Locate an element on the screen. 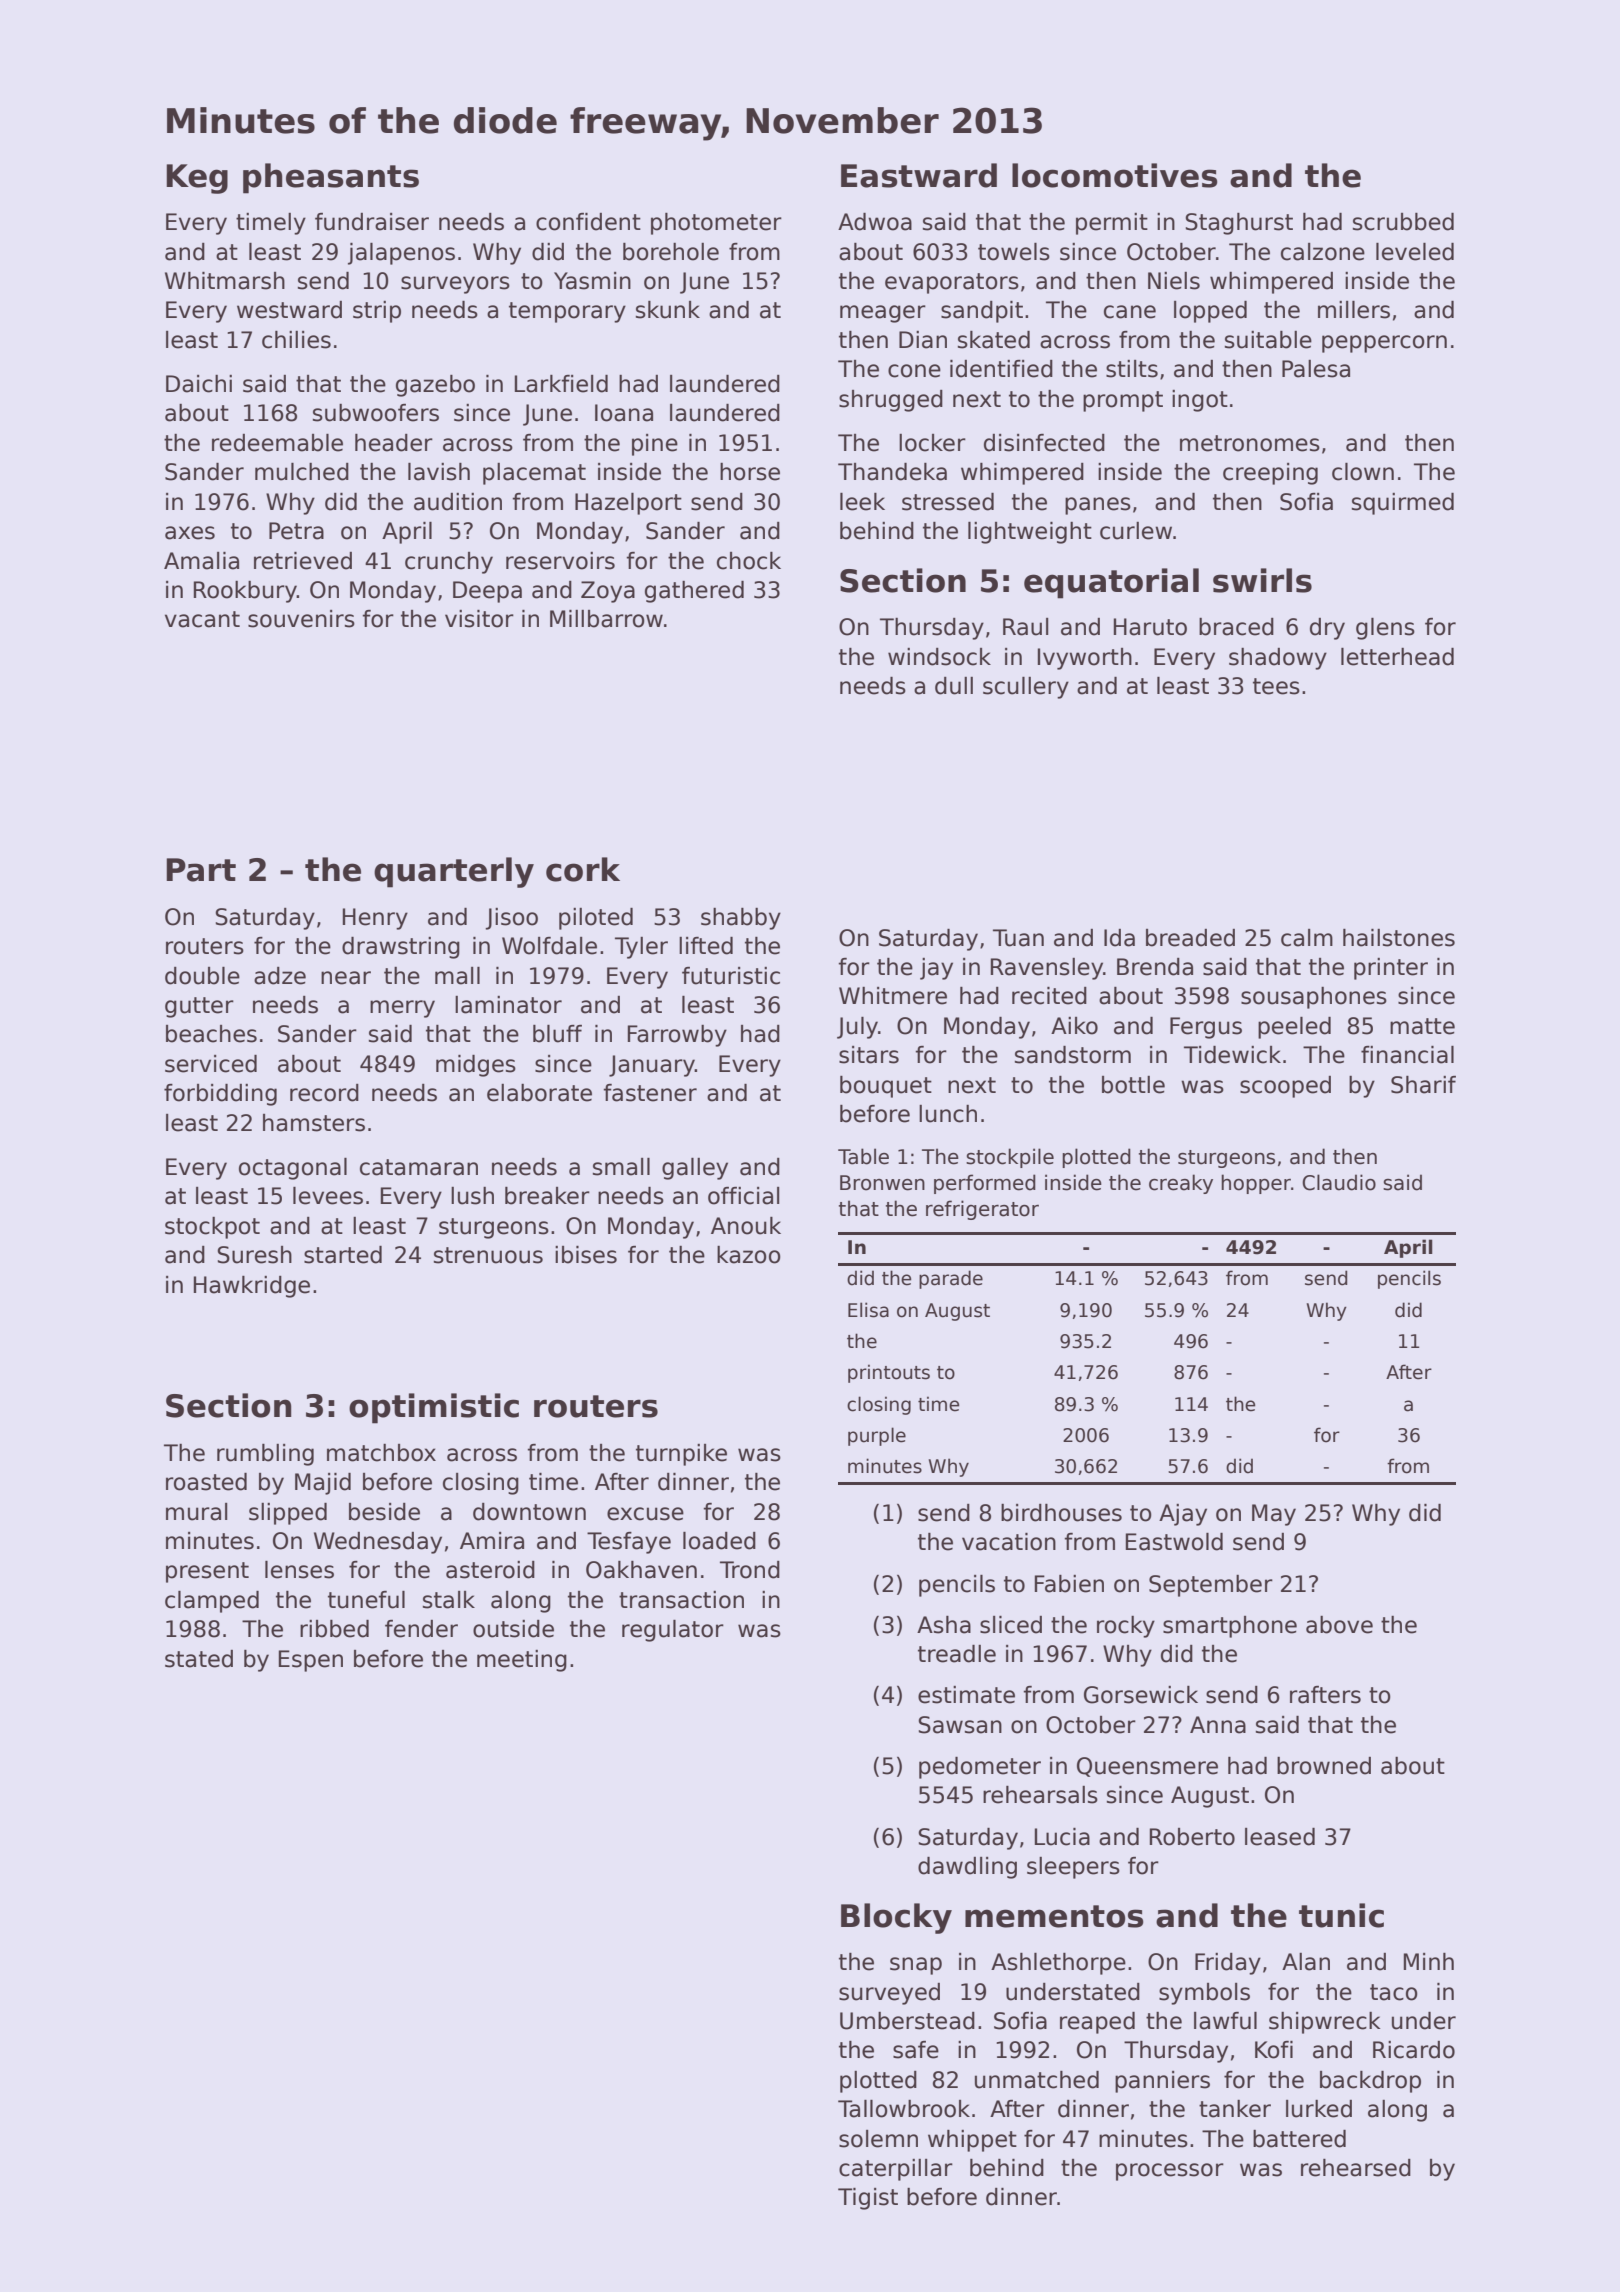 Image resolution: width=1620 pixels, height=2292 pixels. May is located at coordinates (1274, 1515).
